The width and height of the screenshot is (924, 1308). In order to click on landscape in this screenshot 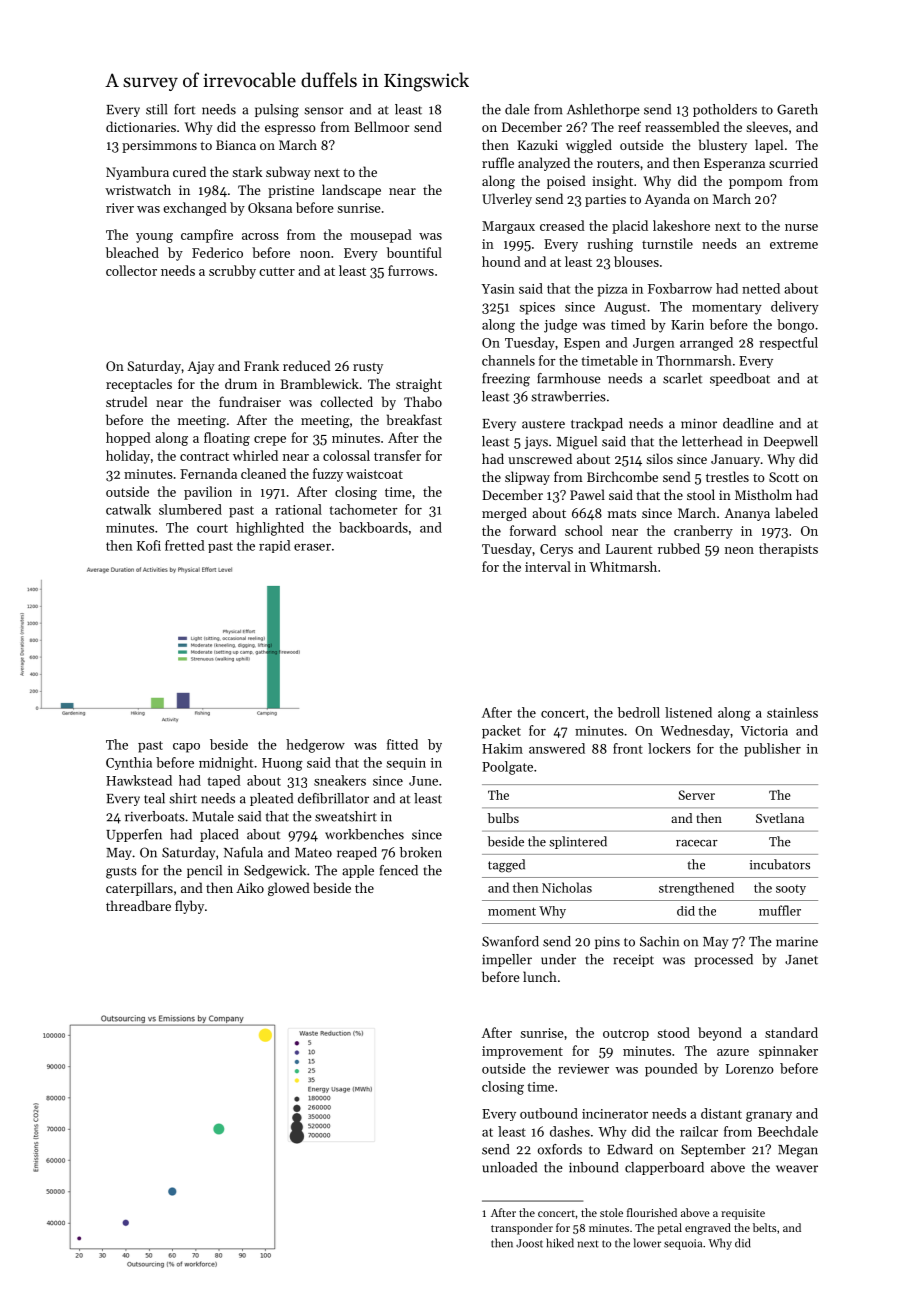, I will do `click(351, 191)`.
